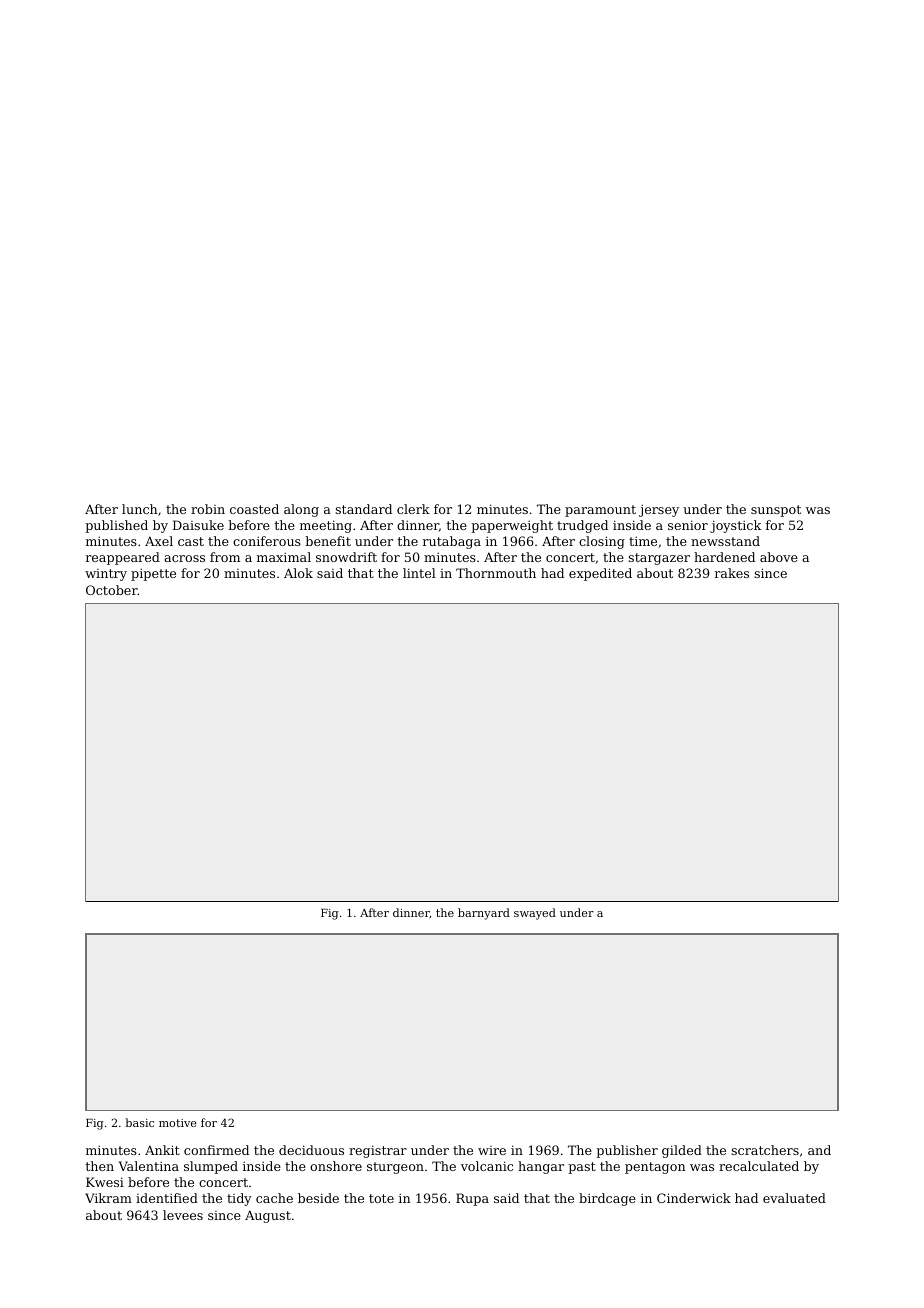  I want to click on barnyard, so click(484, 914).
